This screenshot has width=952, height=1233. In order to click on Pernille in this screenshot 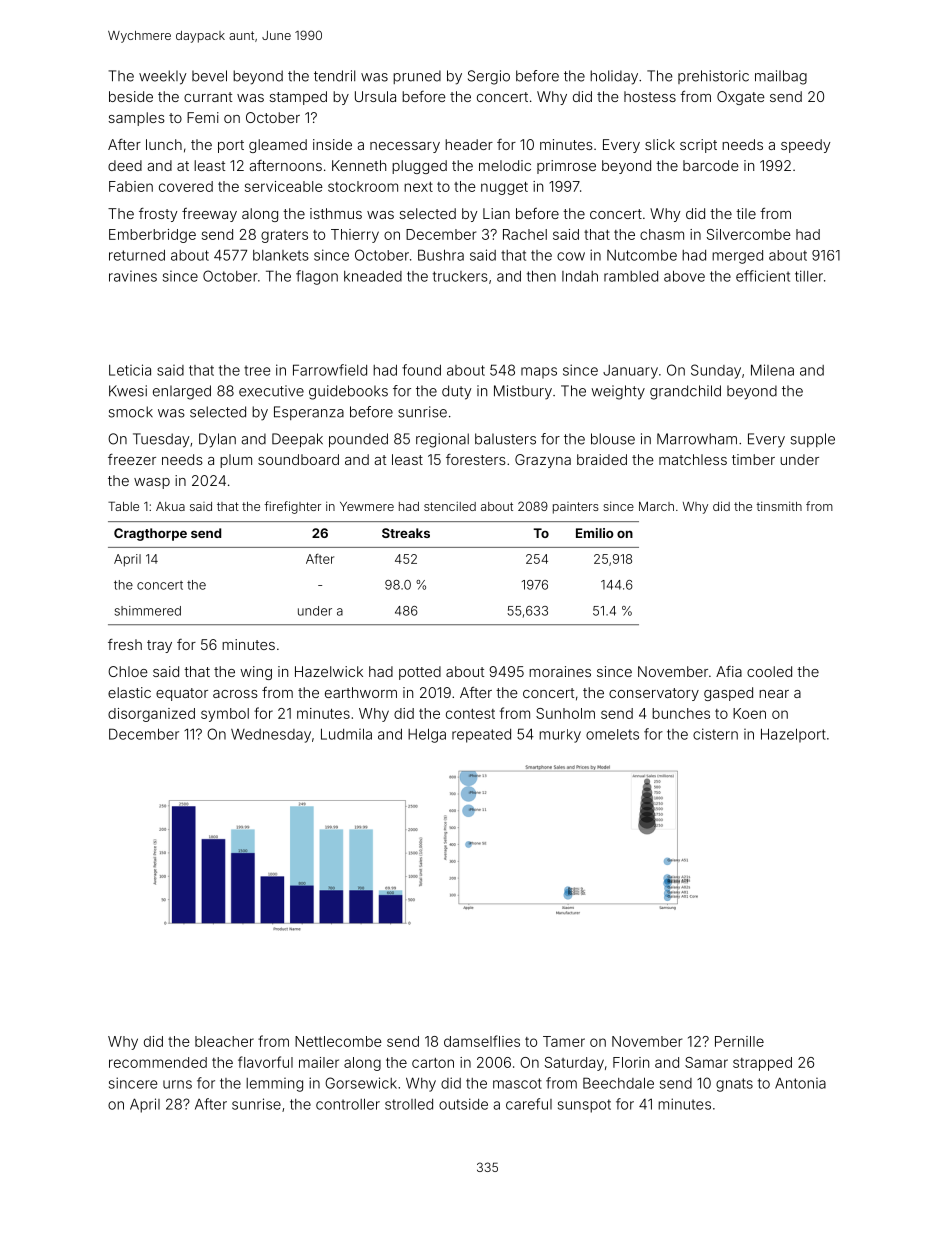, I will do `click(739, 1041)`.
